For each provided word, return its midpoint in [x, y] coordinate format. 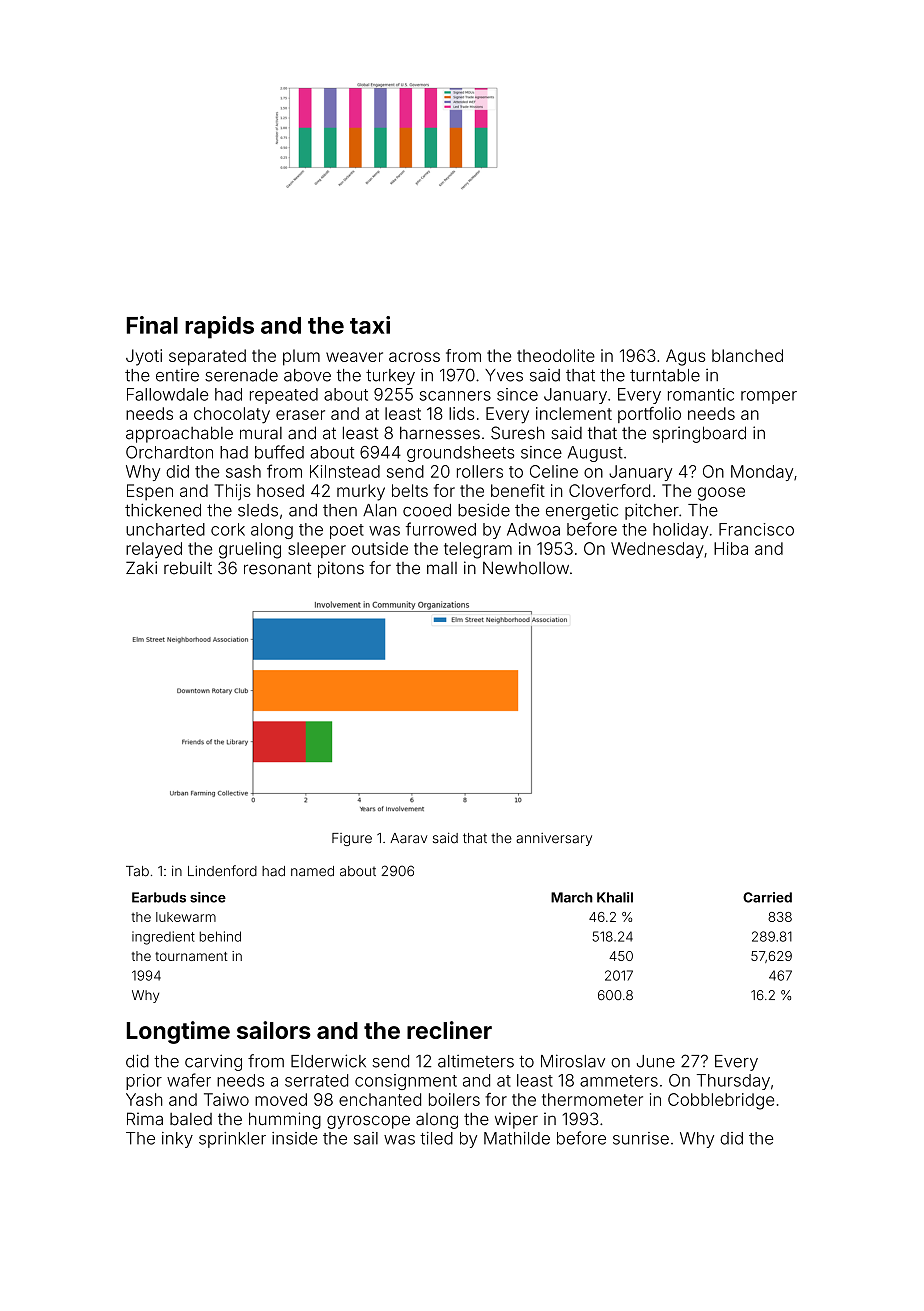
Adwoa [533, 529]
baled [191, 1119]
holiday [680, 531]
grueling [250, 550]
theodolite [556, 355]
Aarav [408, 838]
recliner [449, 1030]
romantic [701, 394]
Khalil [615, 897]
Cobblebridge [721, 1101]
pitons [341, 569]
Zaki [141, 568]
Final [152, 325]
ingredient [163, 938]
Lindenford [222, 871]
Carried [767, 897]
